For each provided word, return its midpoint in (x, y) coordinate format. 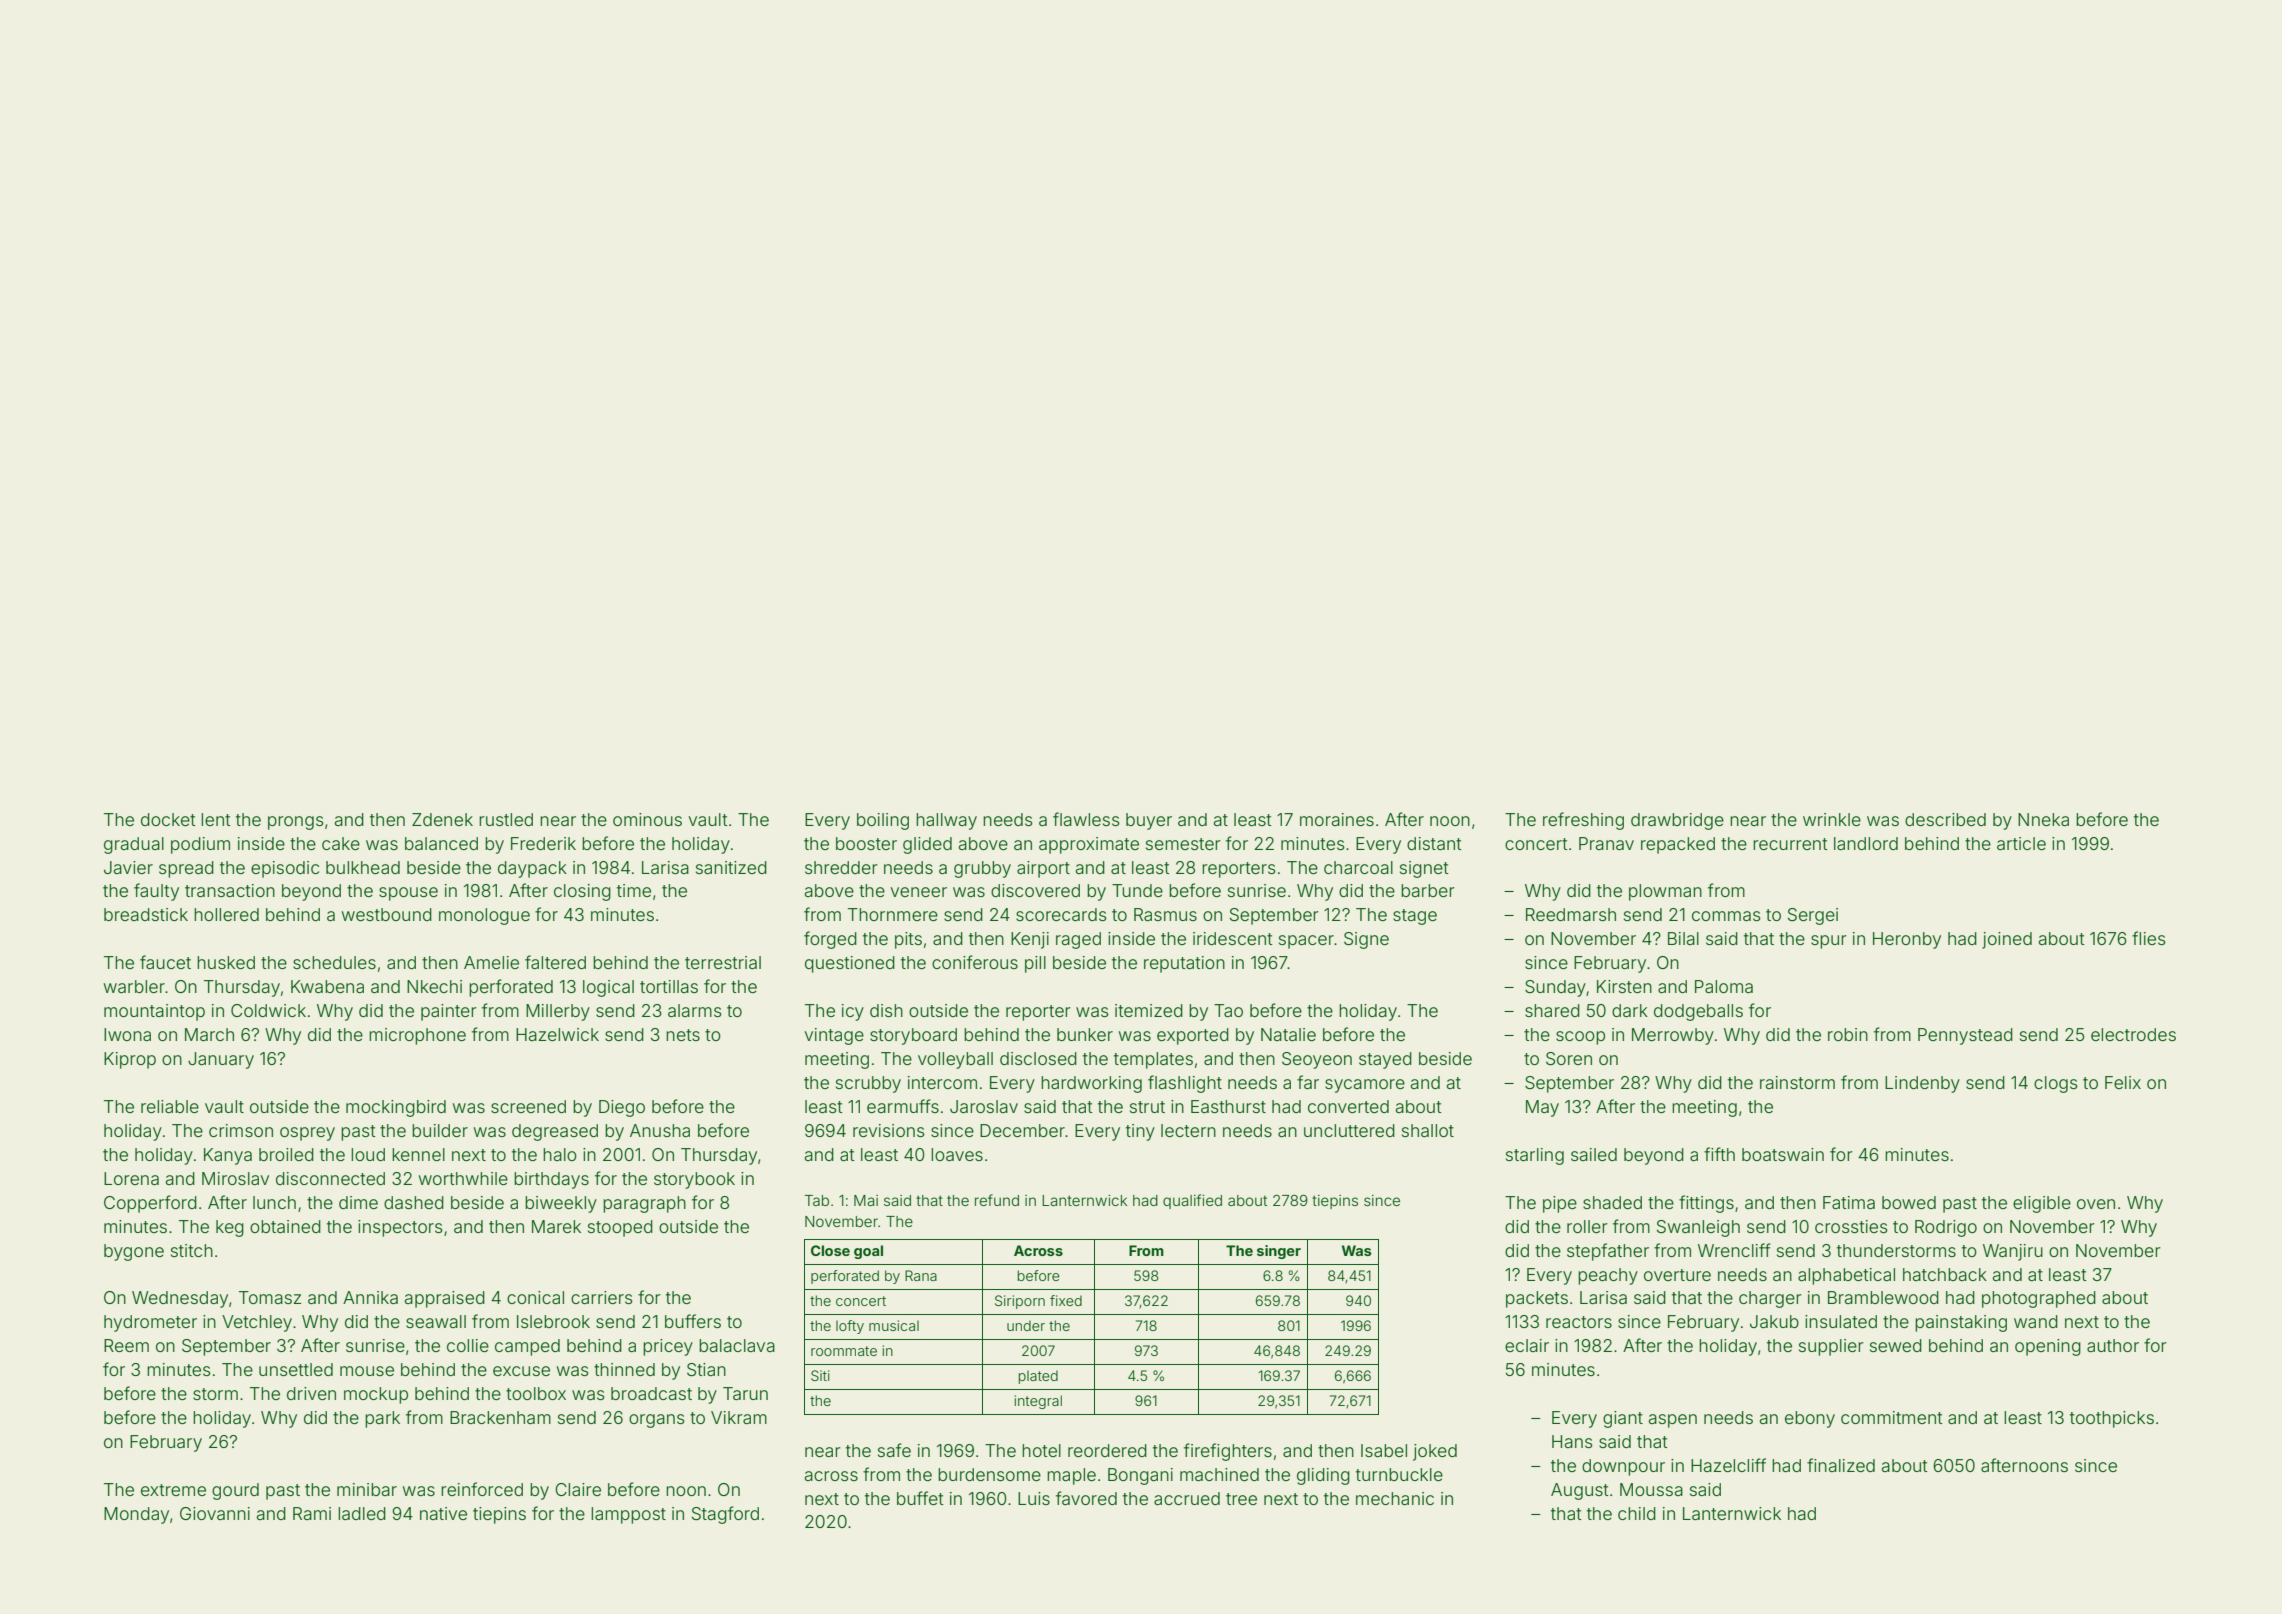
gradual (134, 845)
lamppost (628, 1515)
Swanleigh (1698, 1228)
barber (1428, 890)
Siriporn (1020, 1302)
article (2021, 843)
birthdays (551, 1180)
